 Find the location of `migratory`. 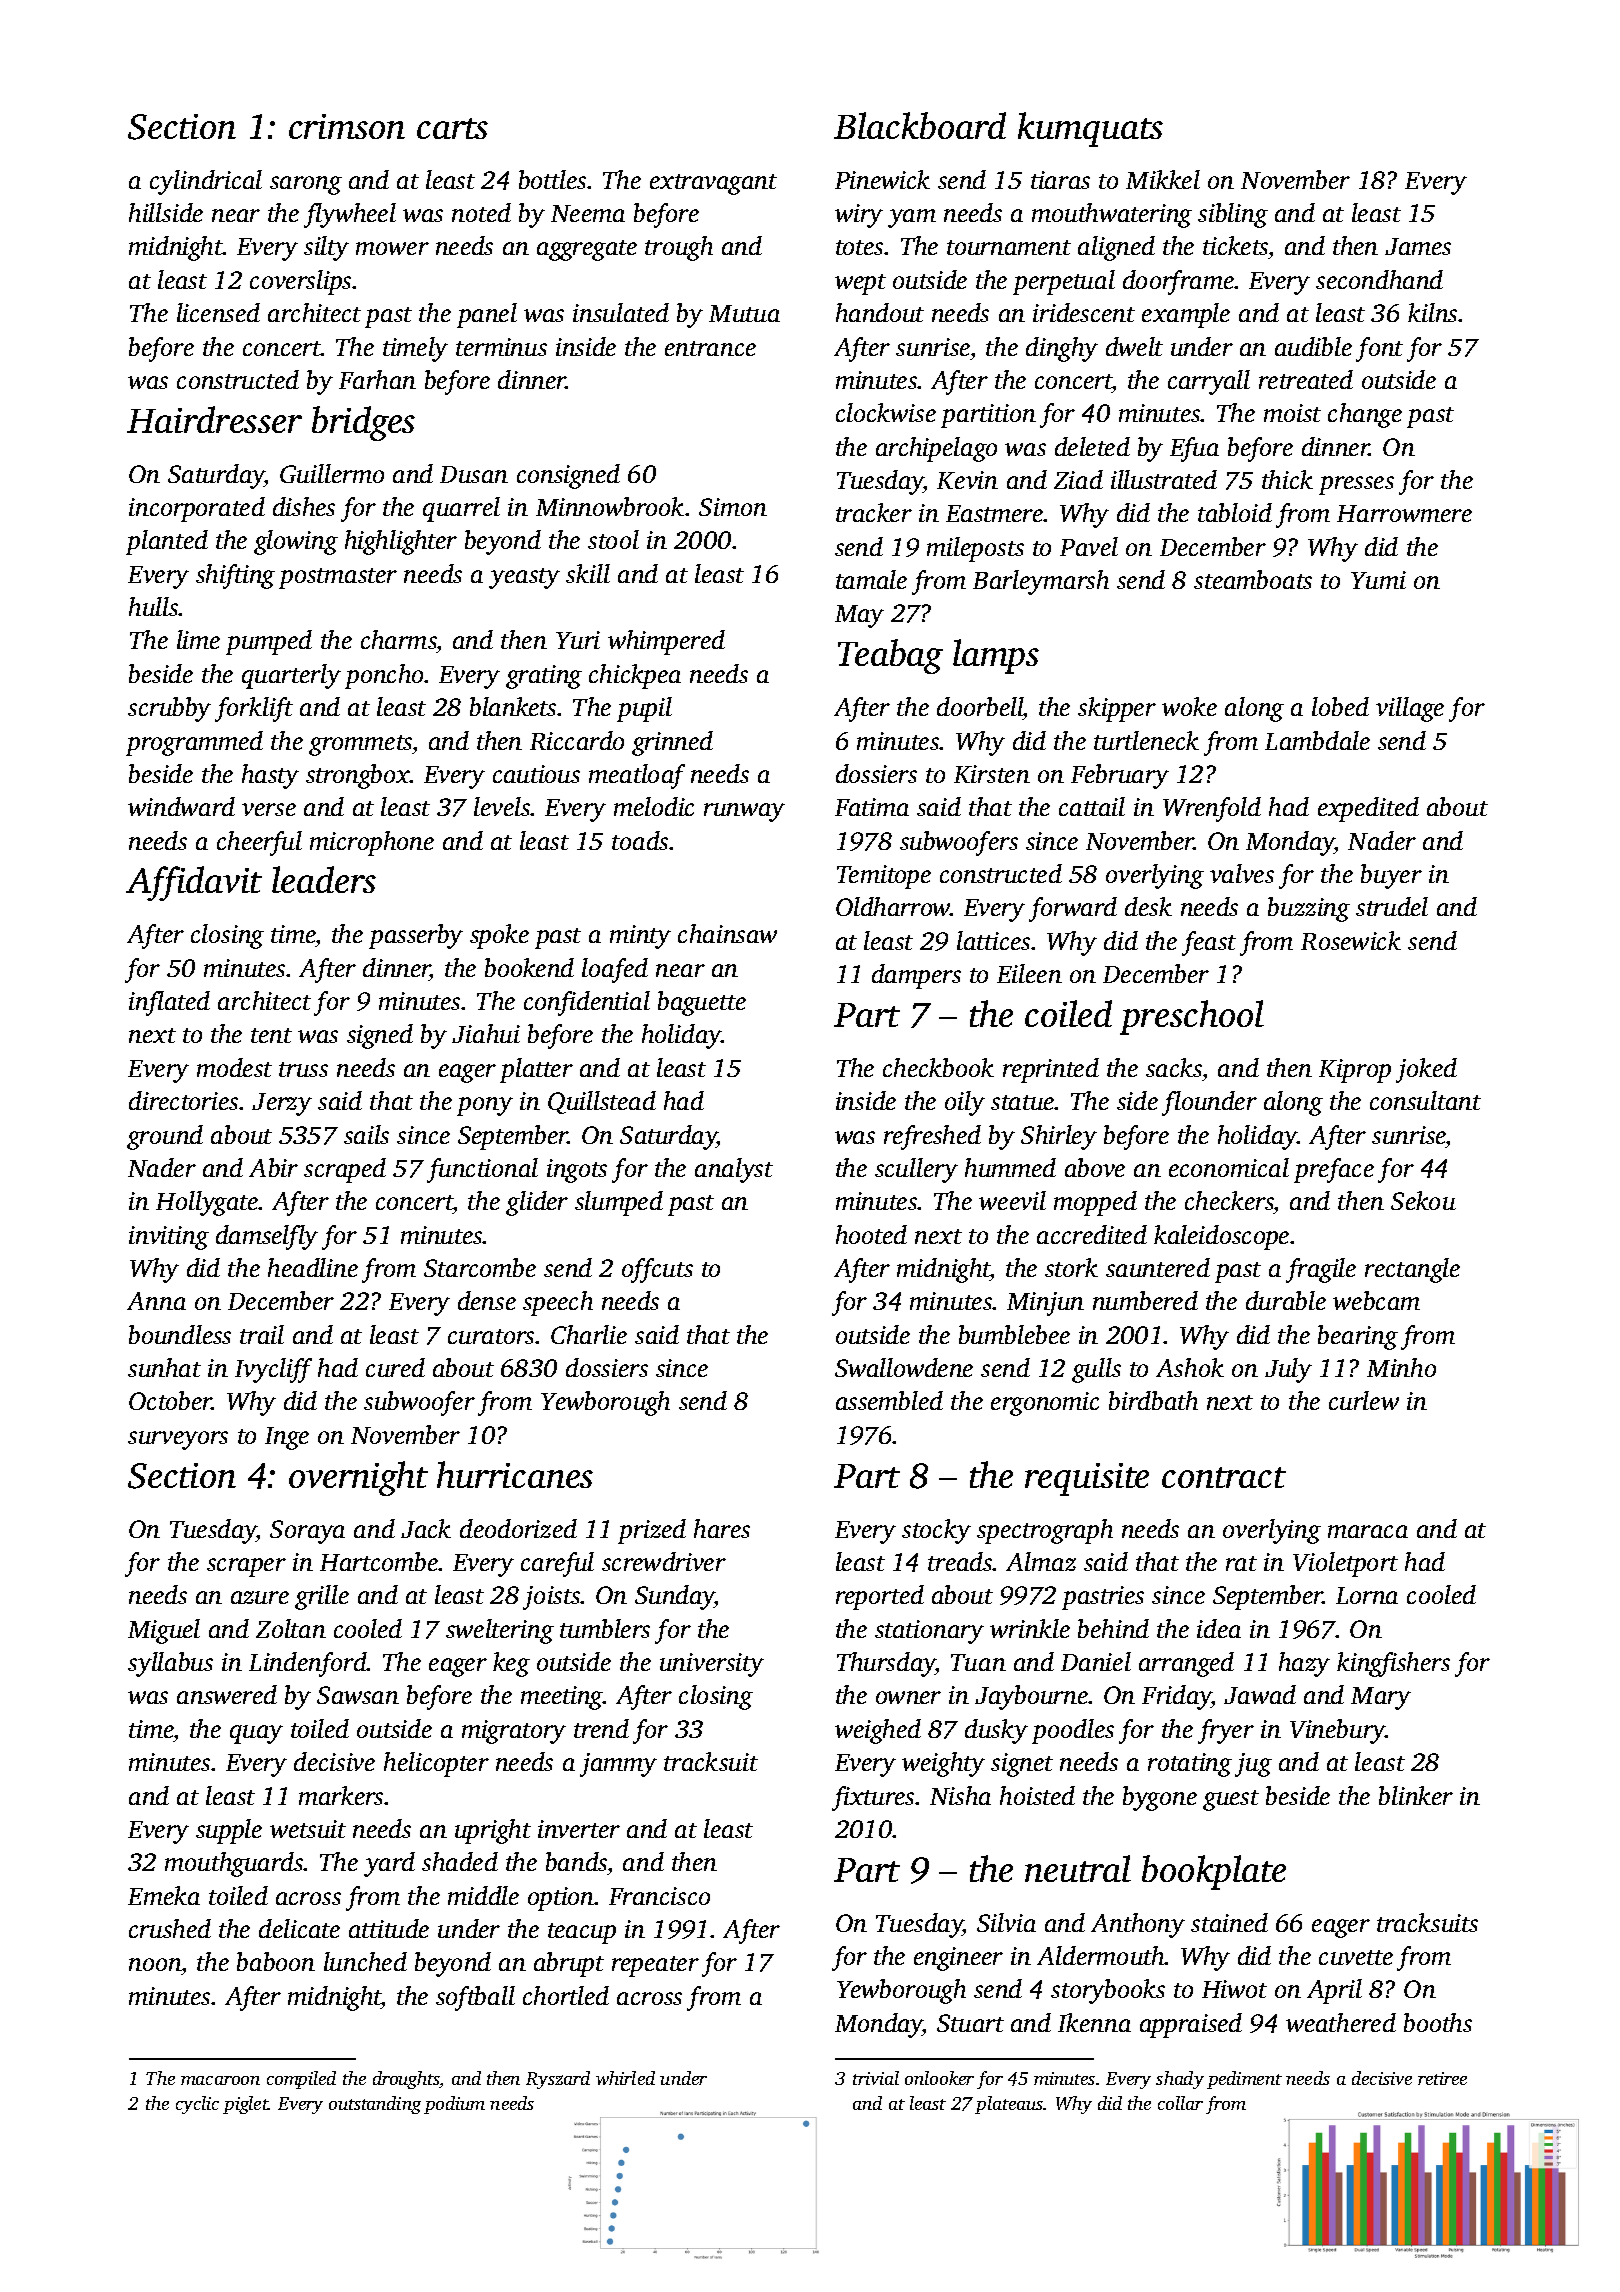

migratory is located at coordinates (514, 1732).
